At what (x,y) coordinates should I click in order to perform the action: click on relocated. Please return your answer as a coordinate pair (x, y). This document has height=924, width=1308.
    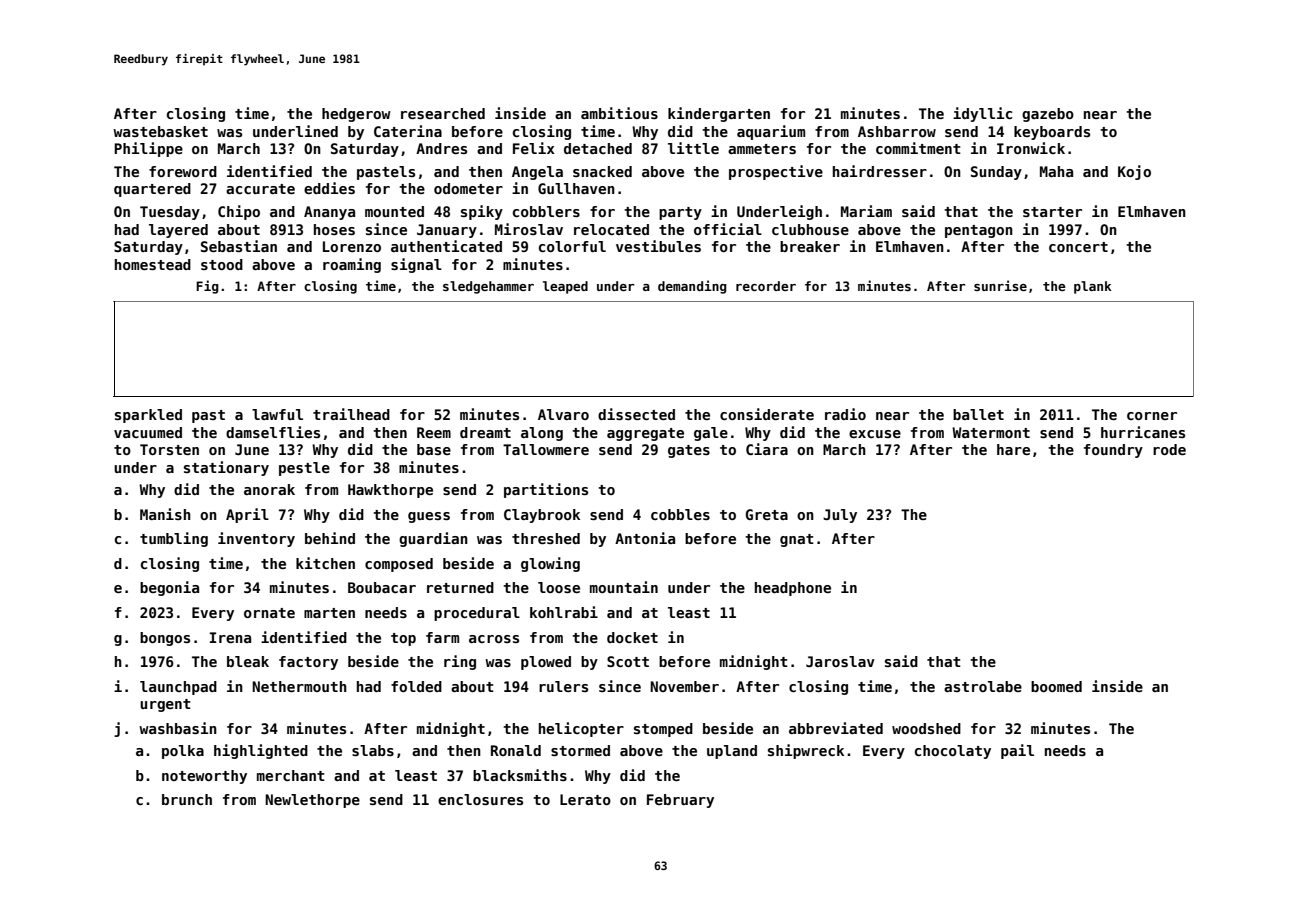
    Looking at the image, I should click on (611, 229).
